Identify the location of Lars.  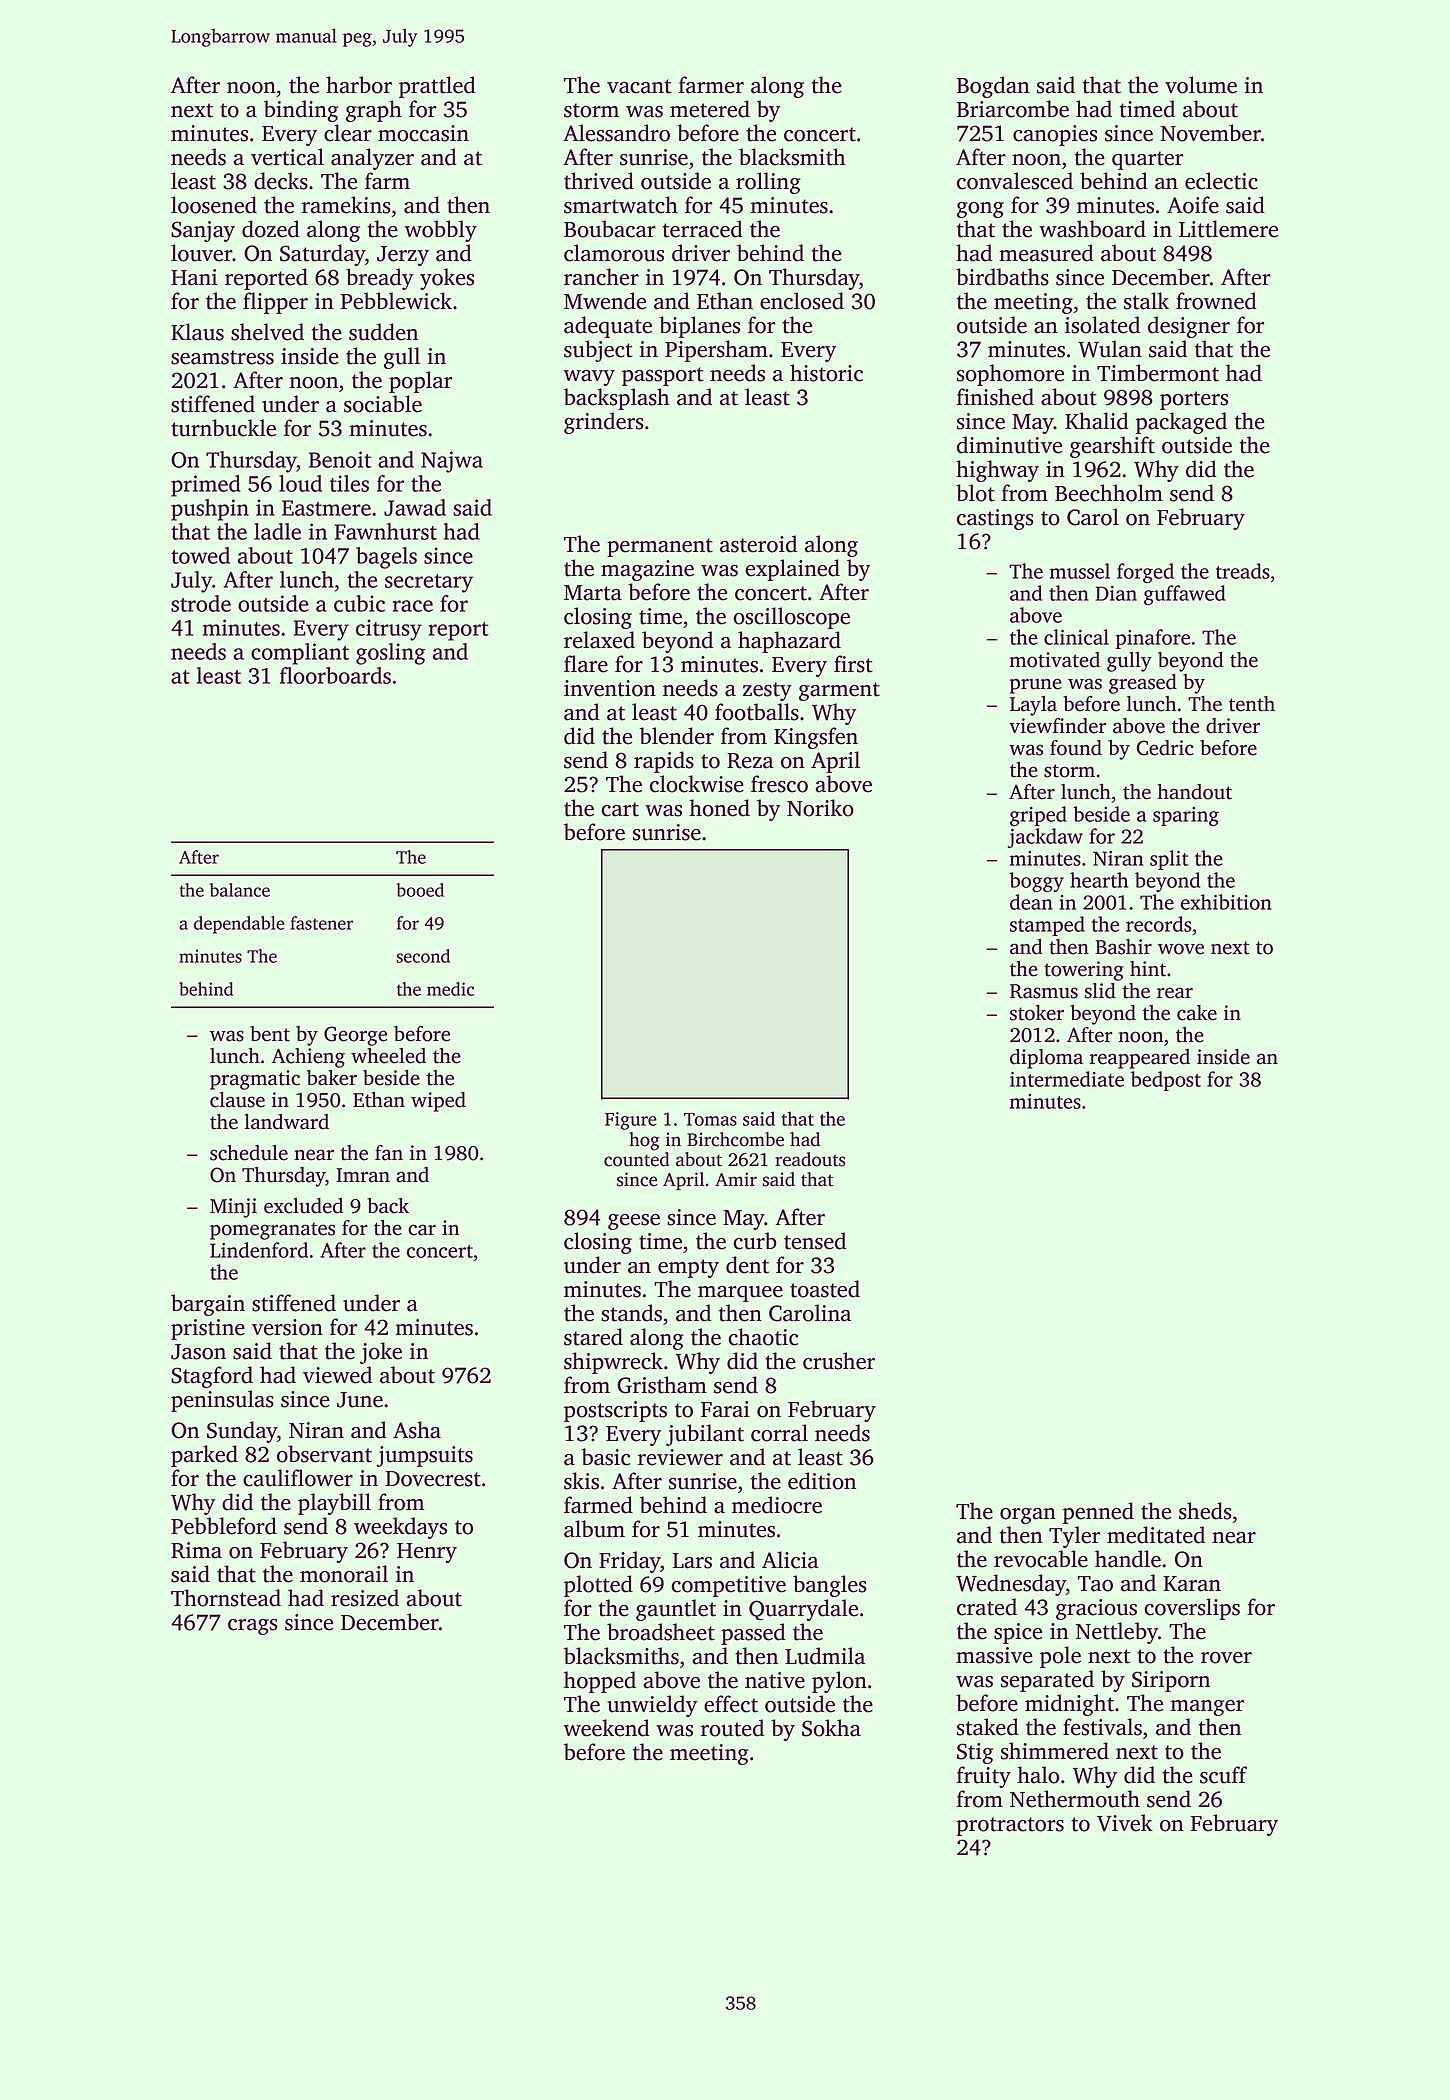
(692, 1561).
